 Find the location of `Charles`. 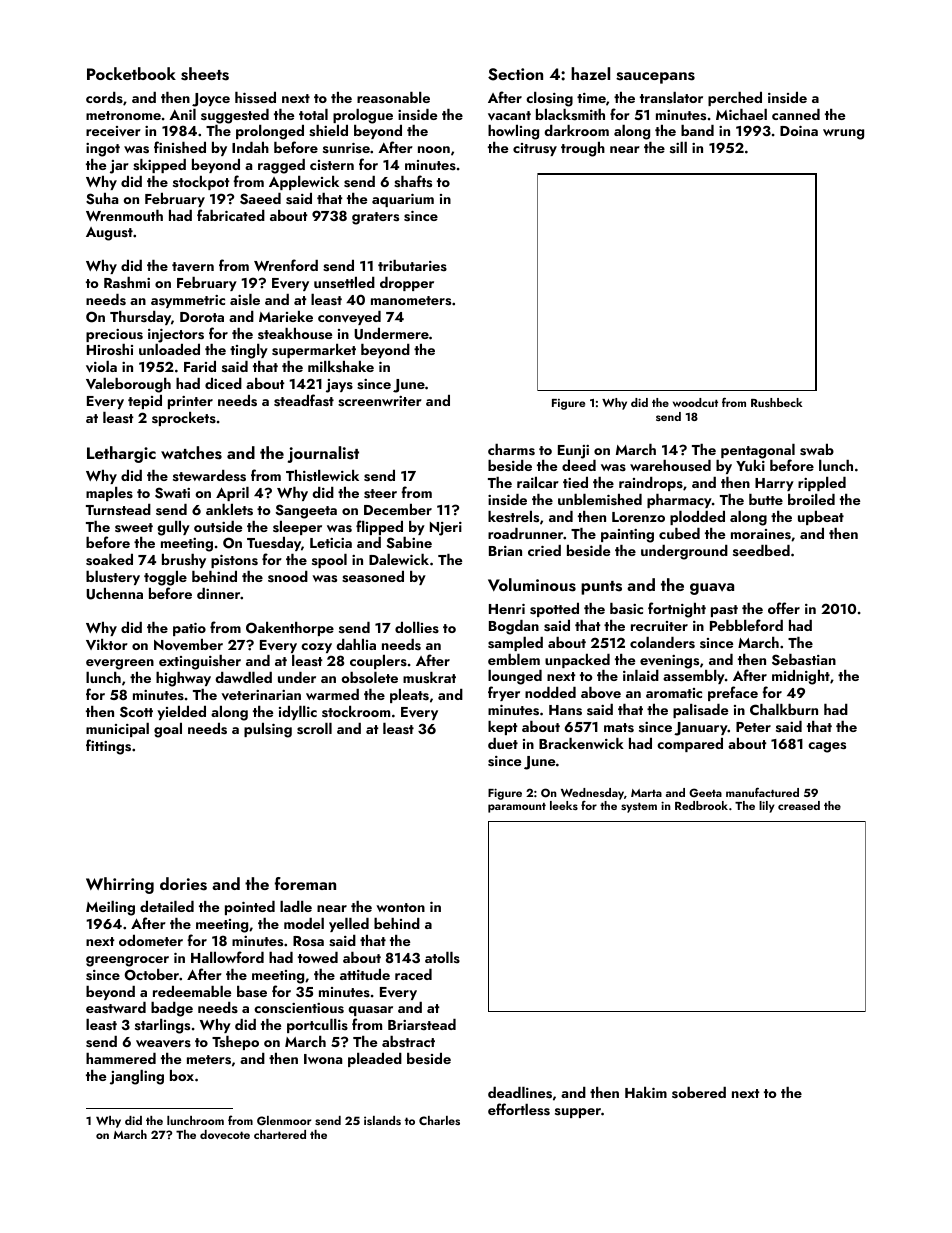

Charles is located at coordinates (439, 1120).
